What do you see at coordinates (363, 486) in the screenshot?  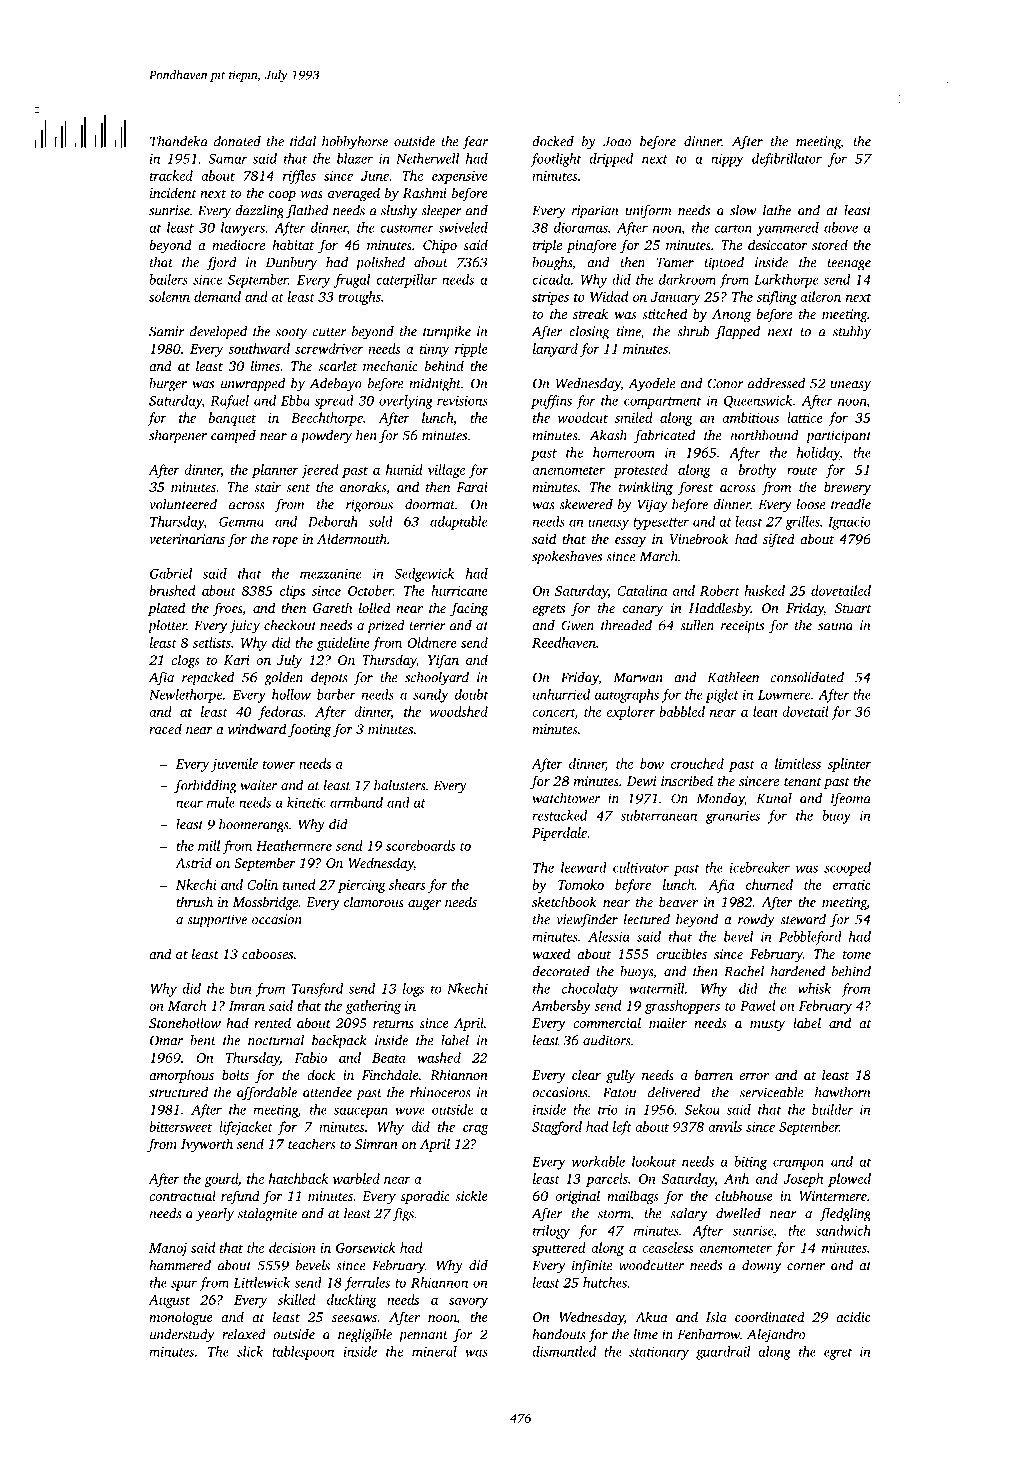 I see `anoraks` at bounding box center [363, 486].
